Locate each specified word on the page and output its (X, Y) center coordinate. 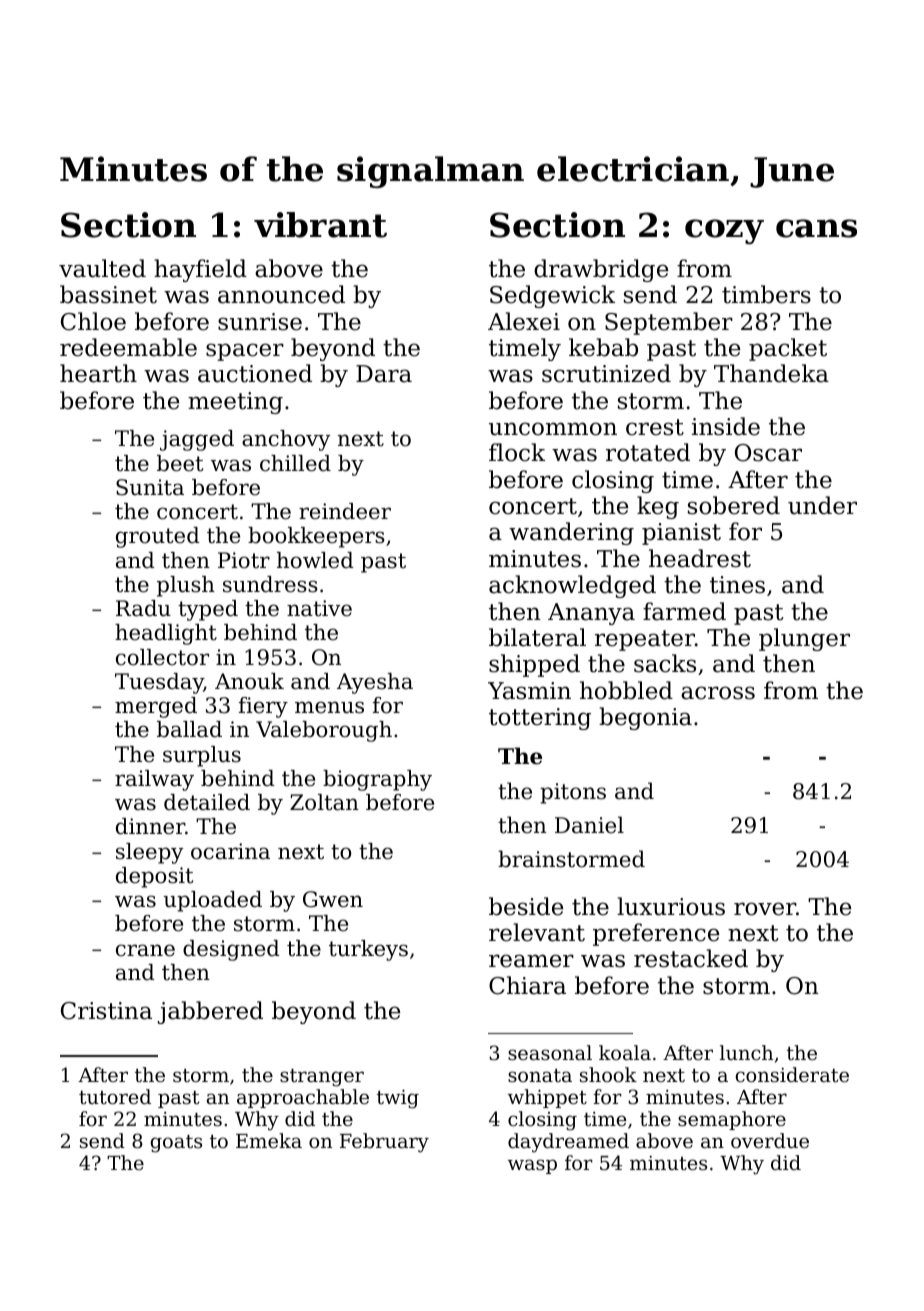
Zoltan (324, 802)
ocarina (230, 851)
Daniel (589, 825)
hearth (98, 373)
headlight (166, 634)
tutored (115, 1096)
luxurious (671, 906)
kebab (603, 347)
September (669, 323)
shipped (534, 665)
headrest (700, 558)
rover (765, 909)
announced (281, 294)
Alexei (524, 321)
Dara (384, 374)
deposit (154, 877)
